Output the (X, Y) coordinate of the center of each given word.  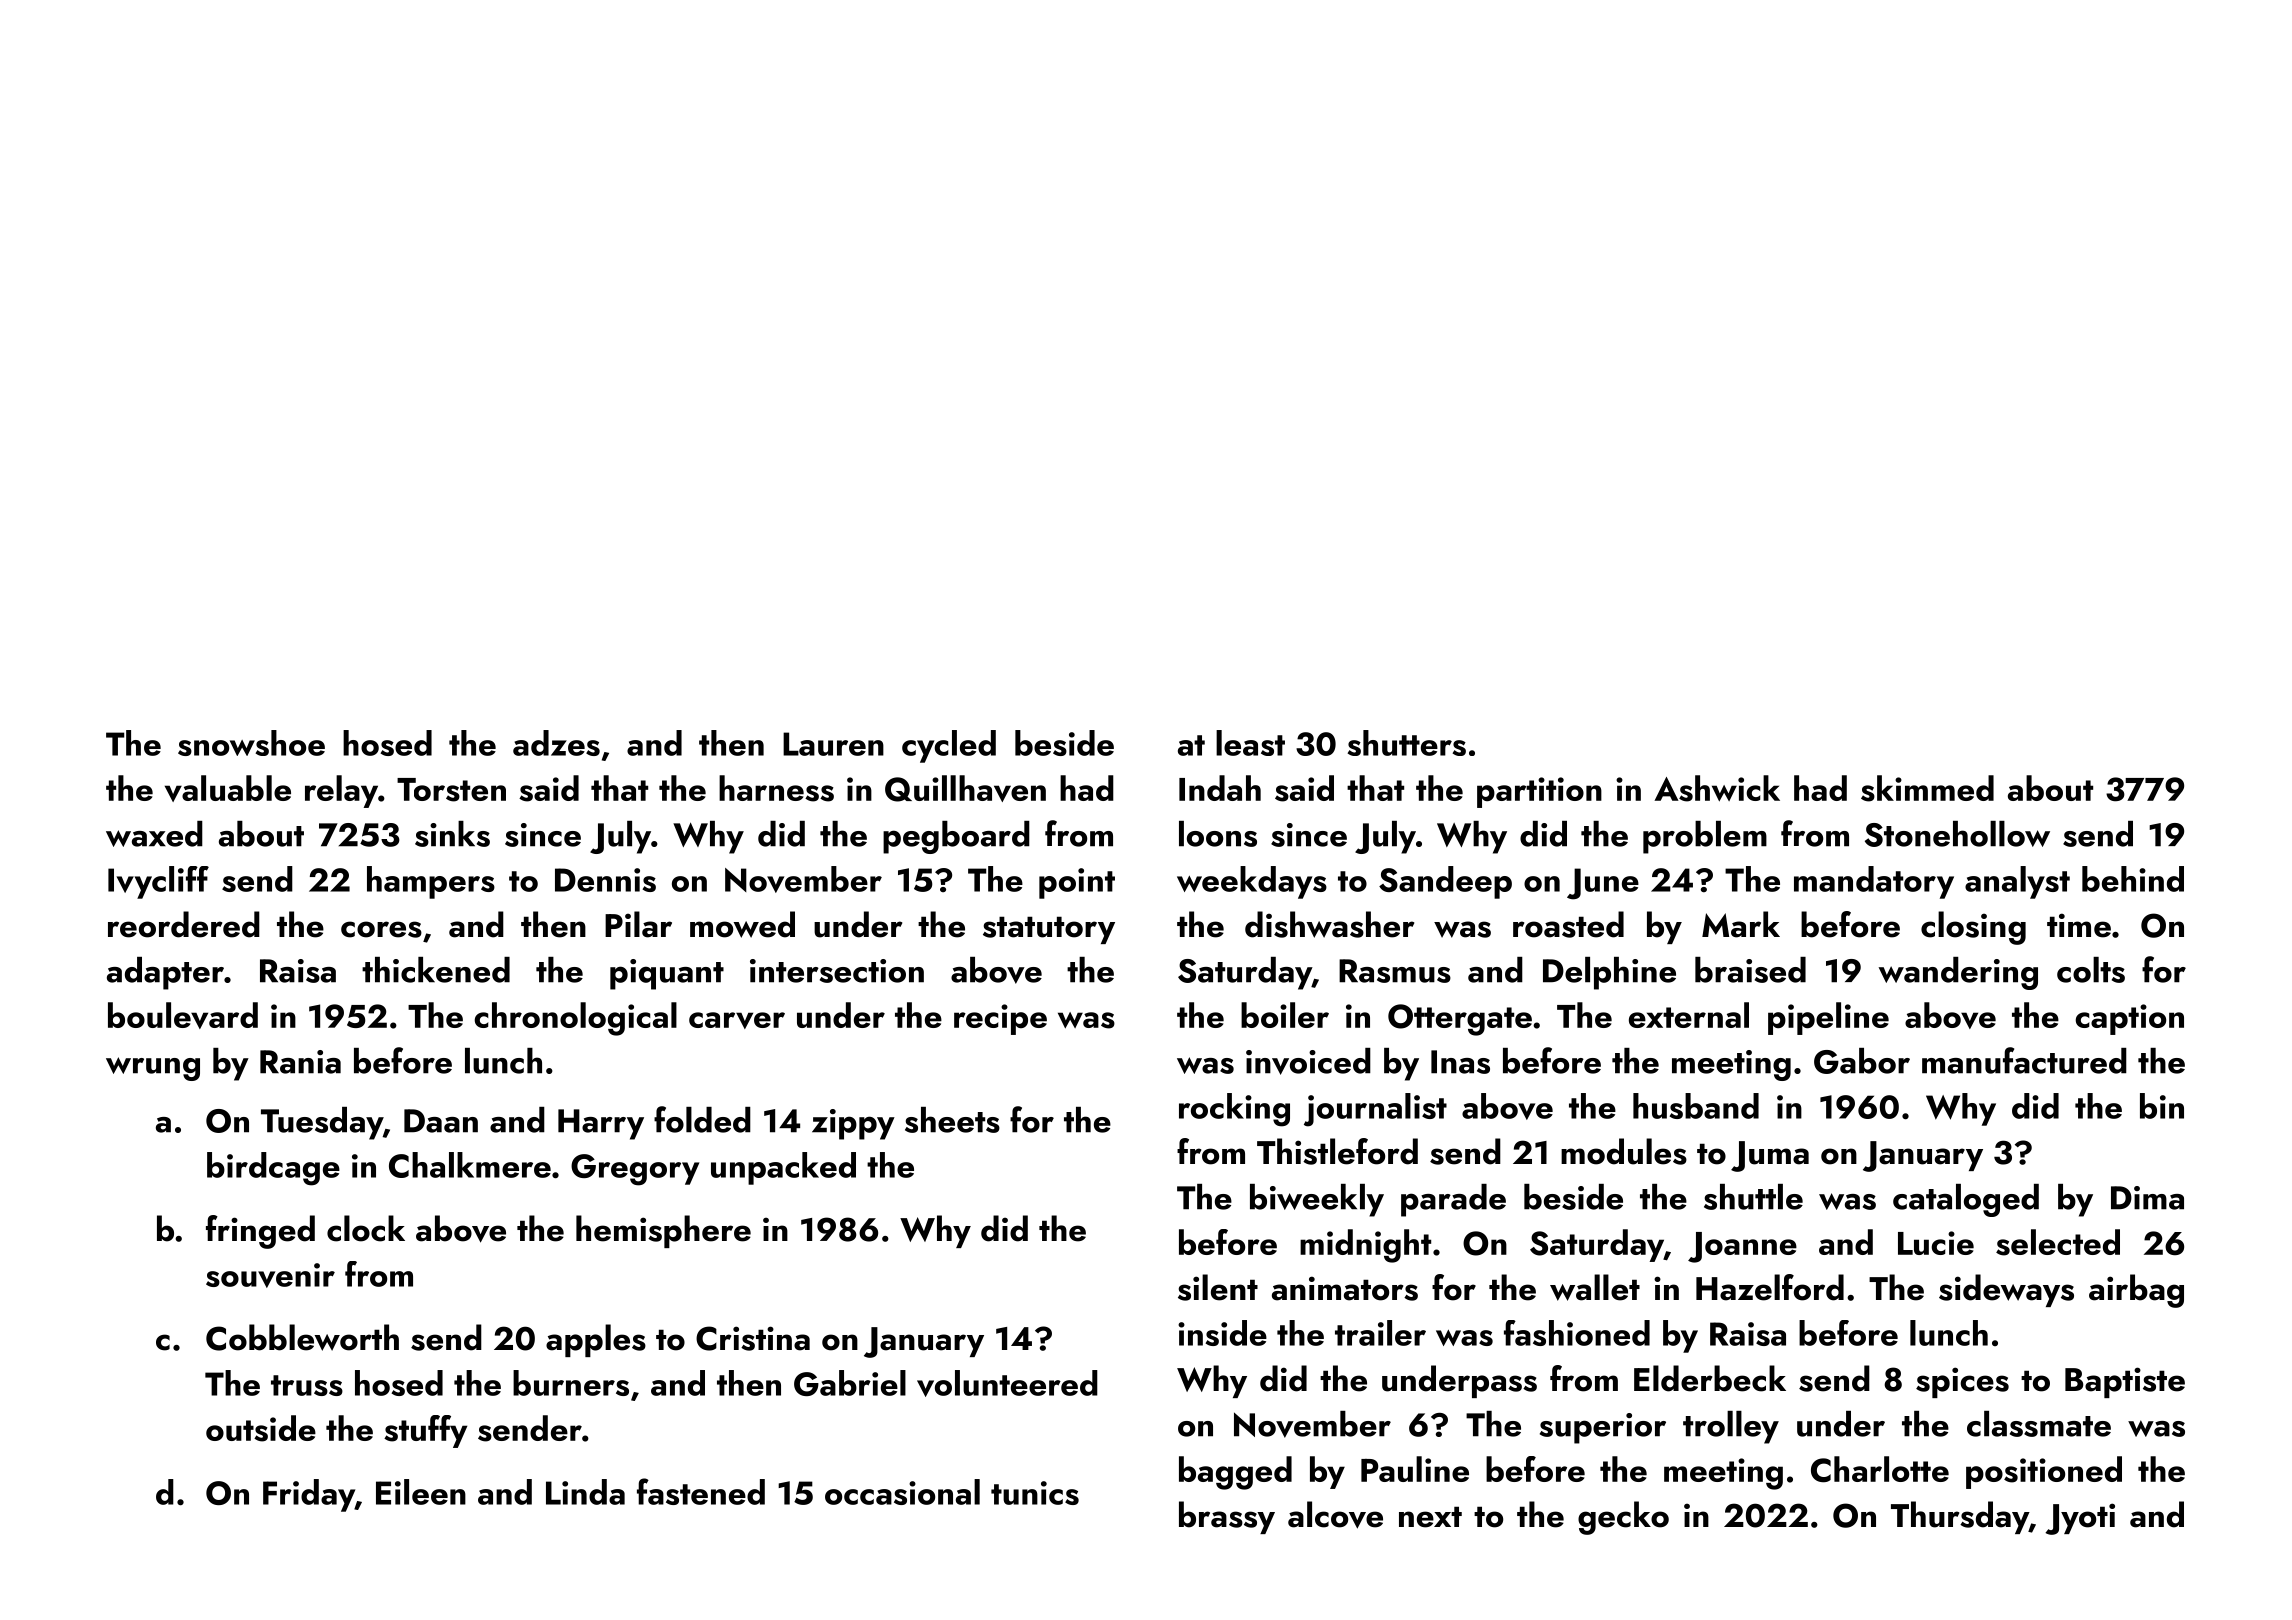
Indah (1220, 788)
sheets (952, 1120)
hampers (431, 882)
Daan (441, 1121)
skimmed (1927, 788)
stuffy (425, 1431)
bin (2162, 1106)
